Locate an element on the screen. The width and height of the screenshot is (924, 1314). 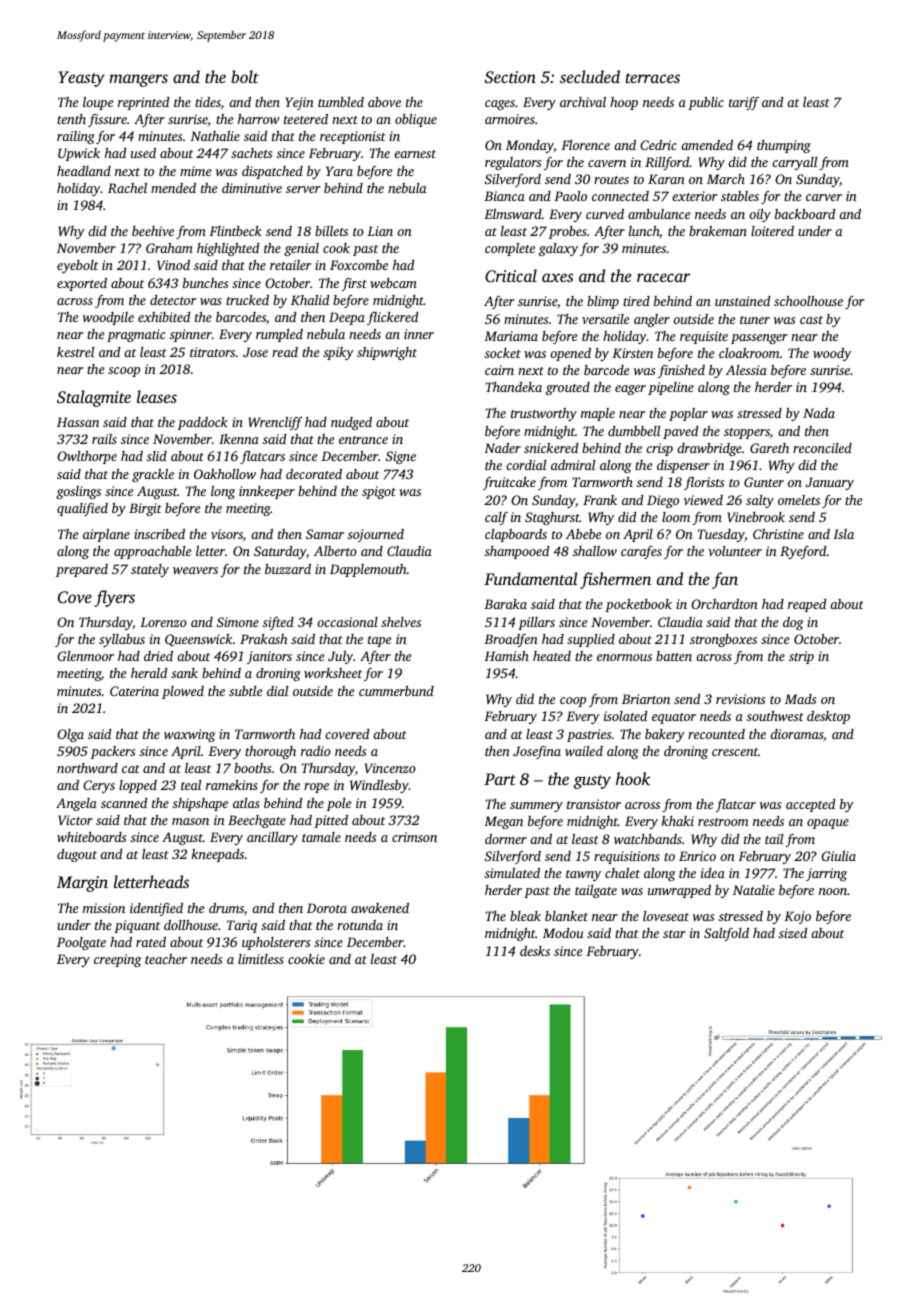
creeping is located at coordinates (117, 960).
